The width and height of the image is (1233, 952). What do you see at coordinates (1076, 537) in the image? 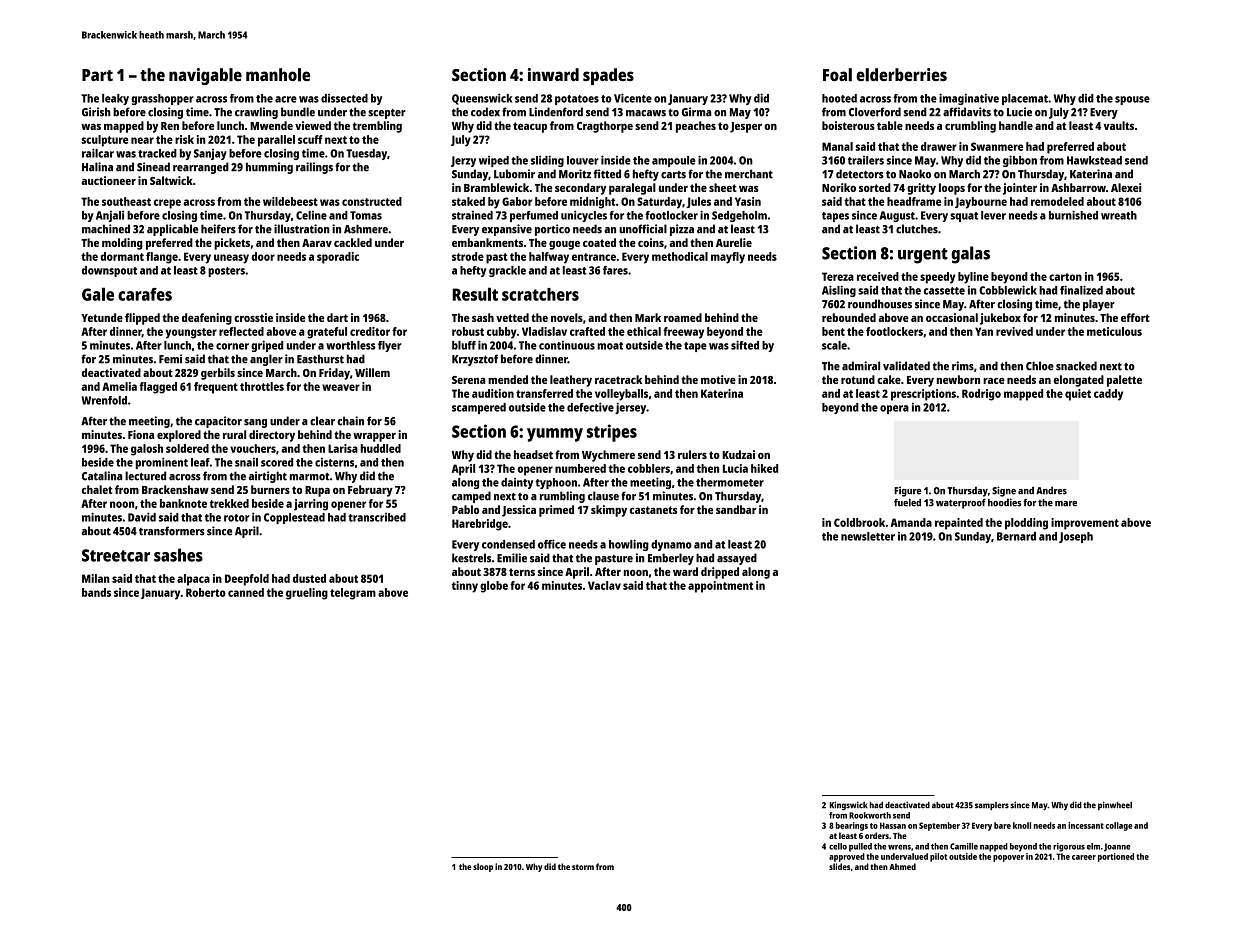
I see `Joseph` at bounding box center [1076, 537].
